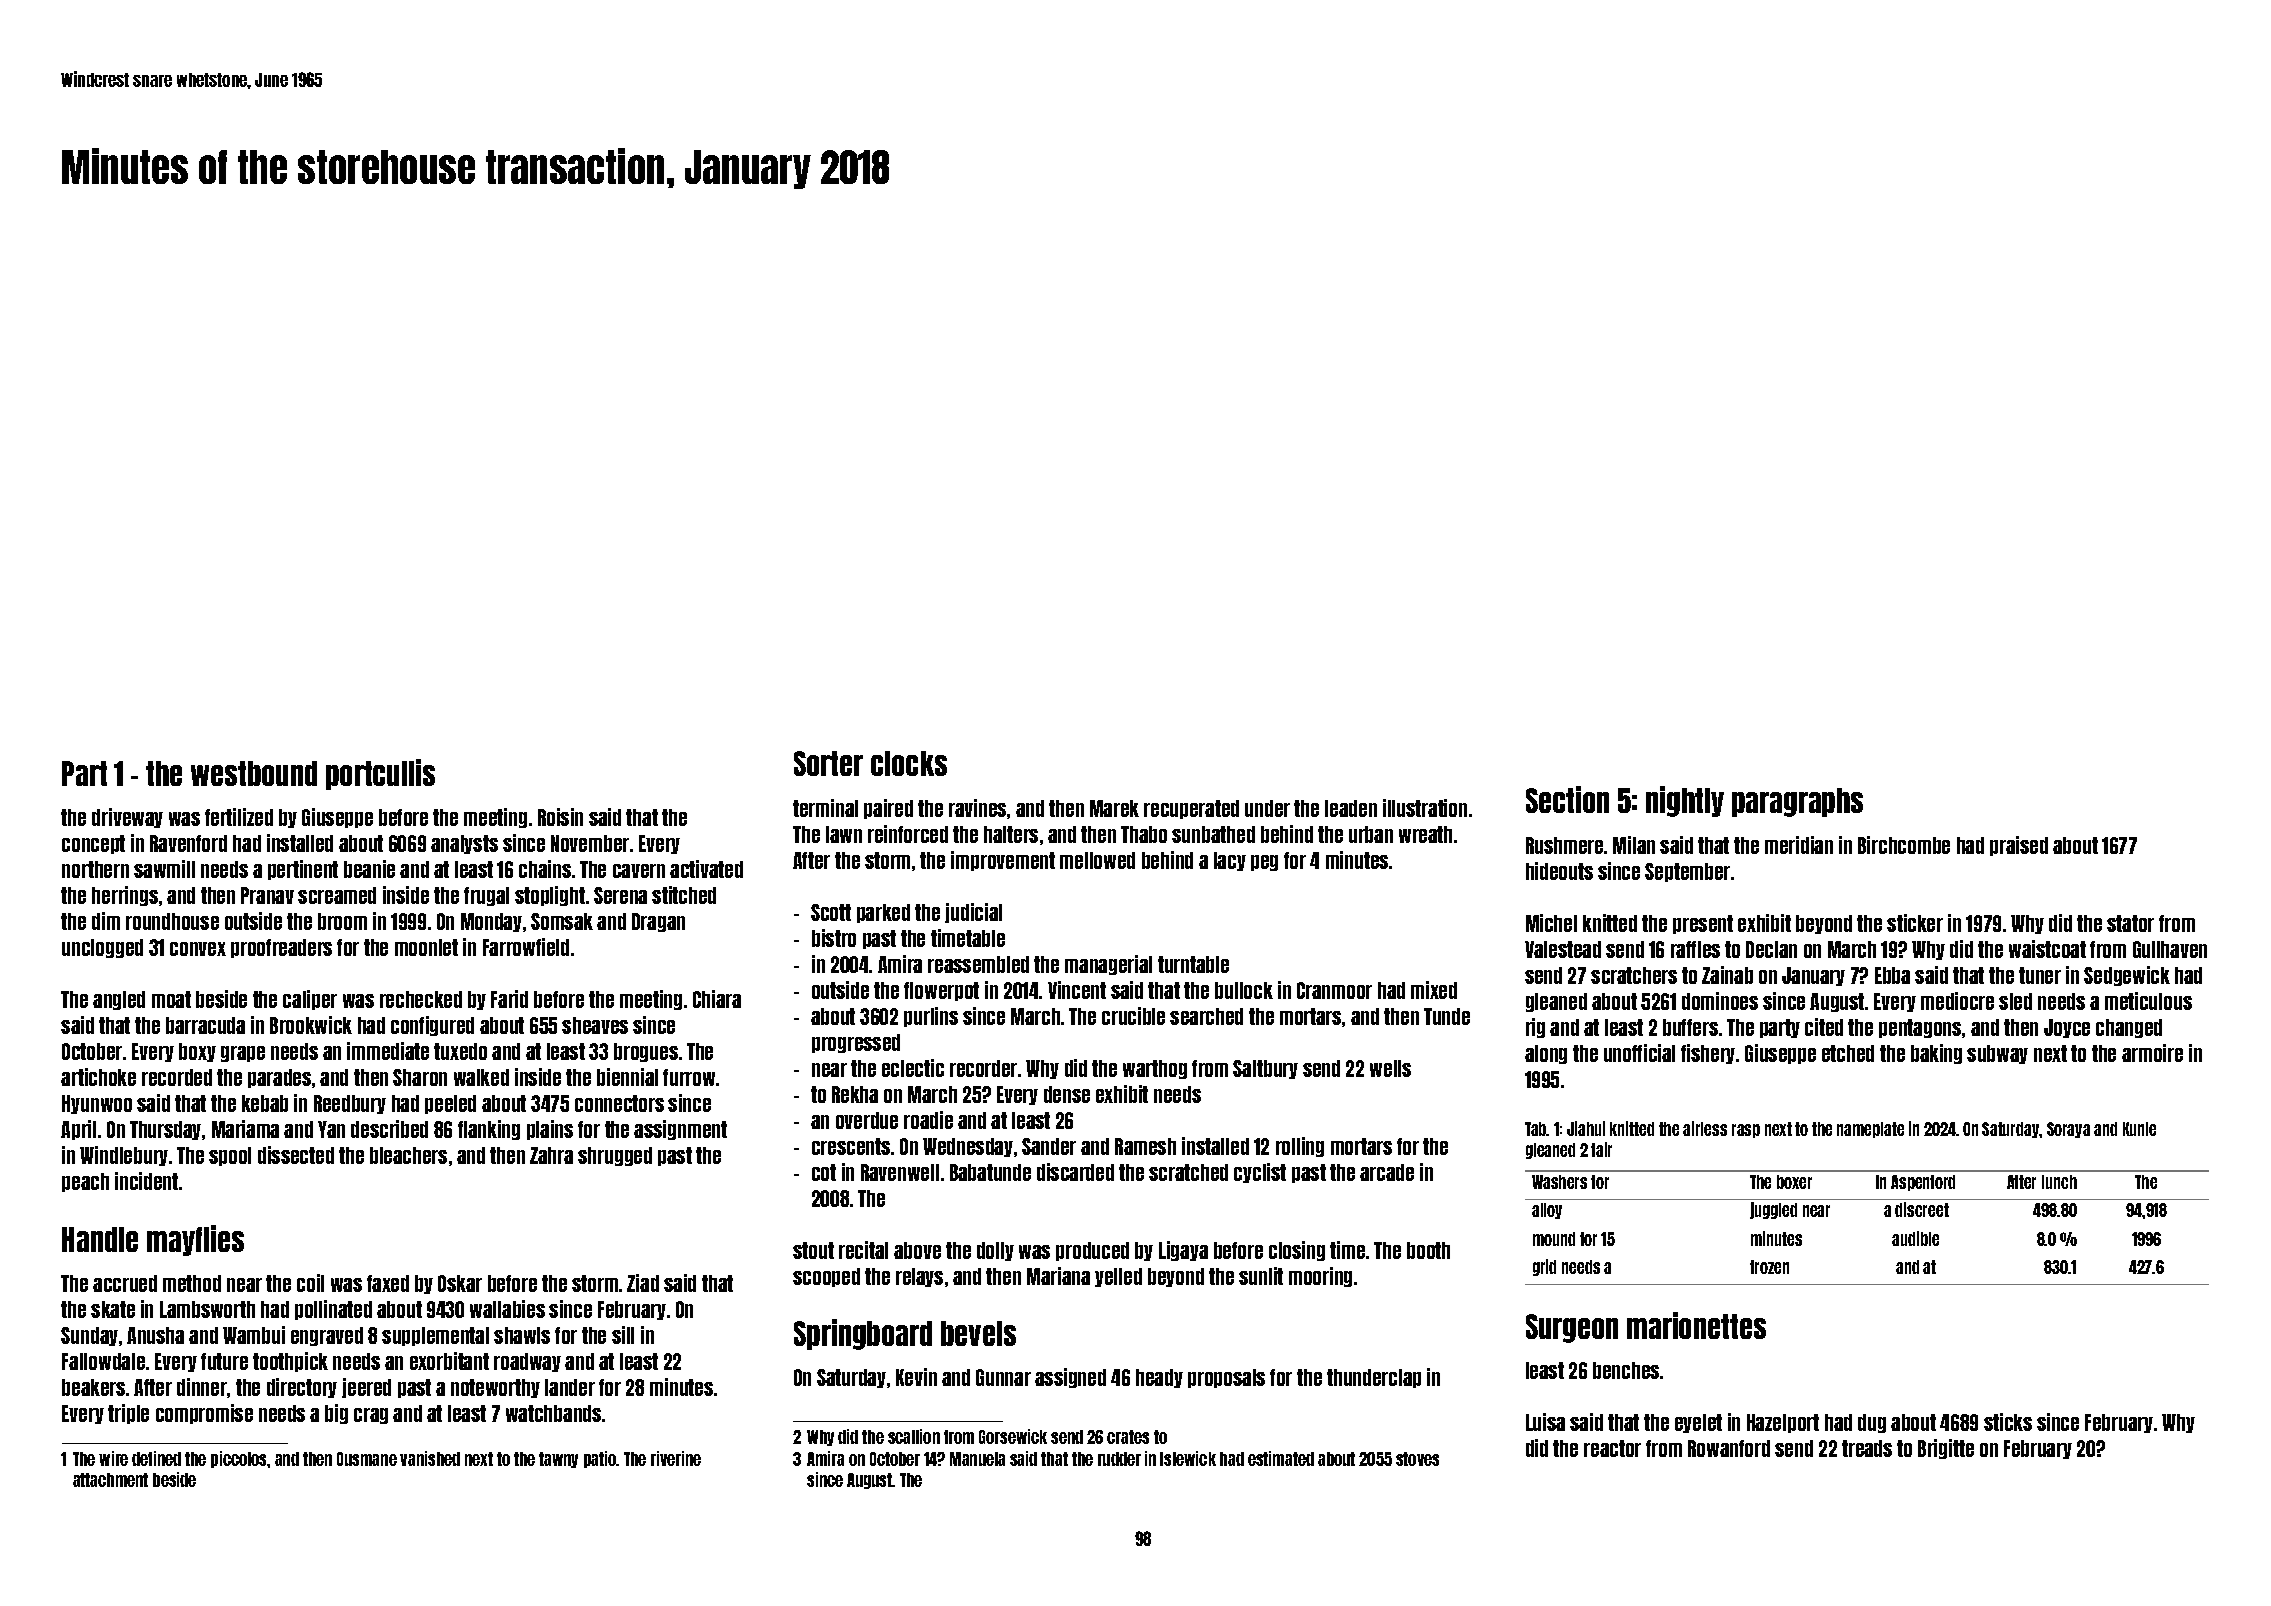 The height and width of the page is (1606, 2271). Describe the element at coordinates (1108, 965) in the page. I see `managerial` at that location.
